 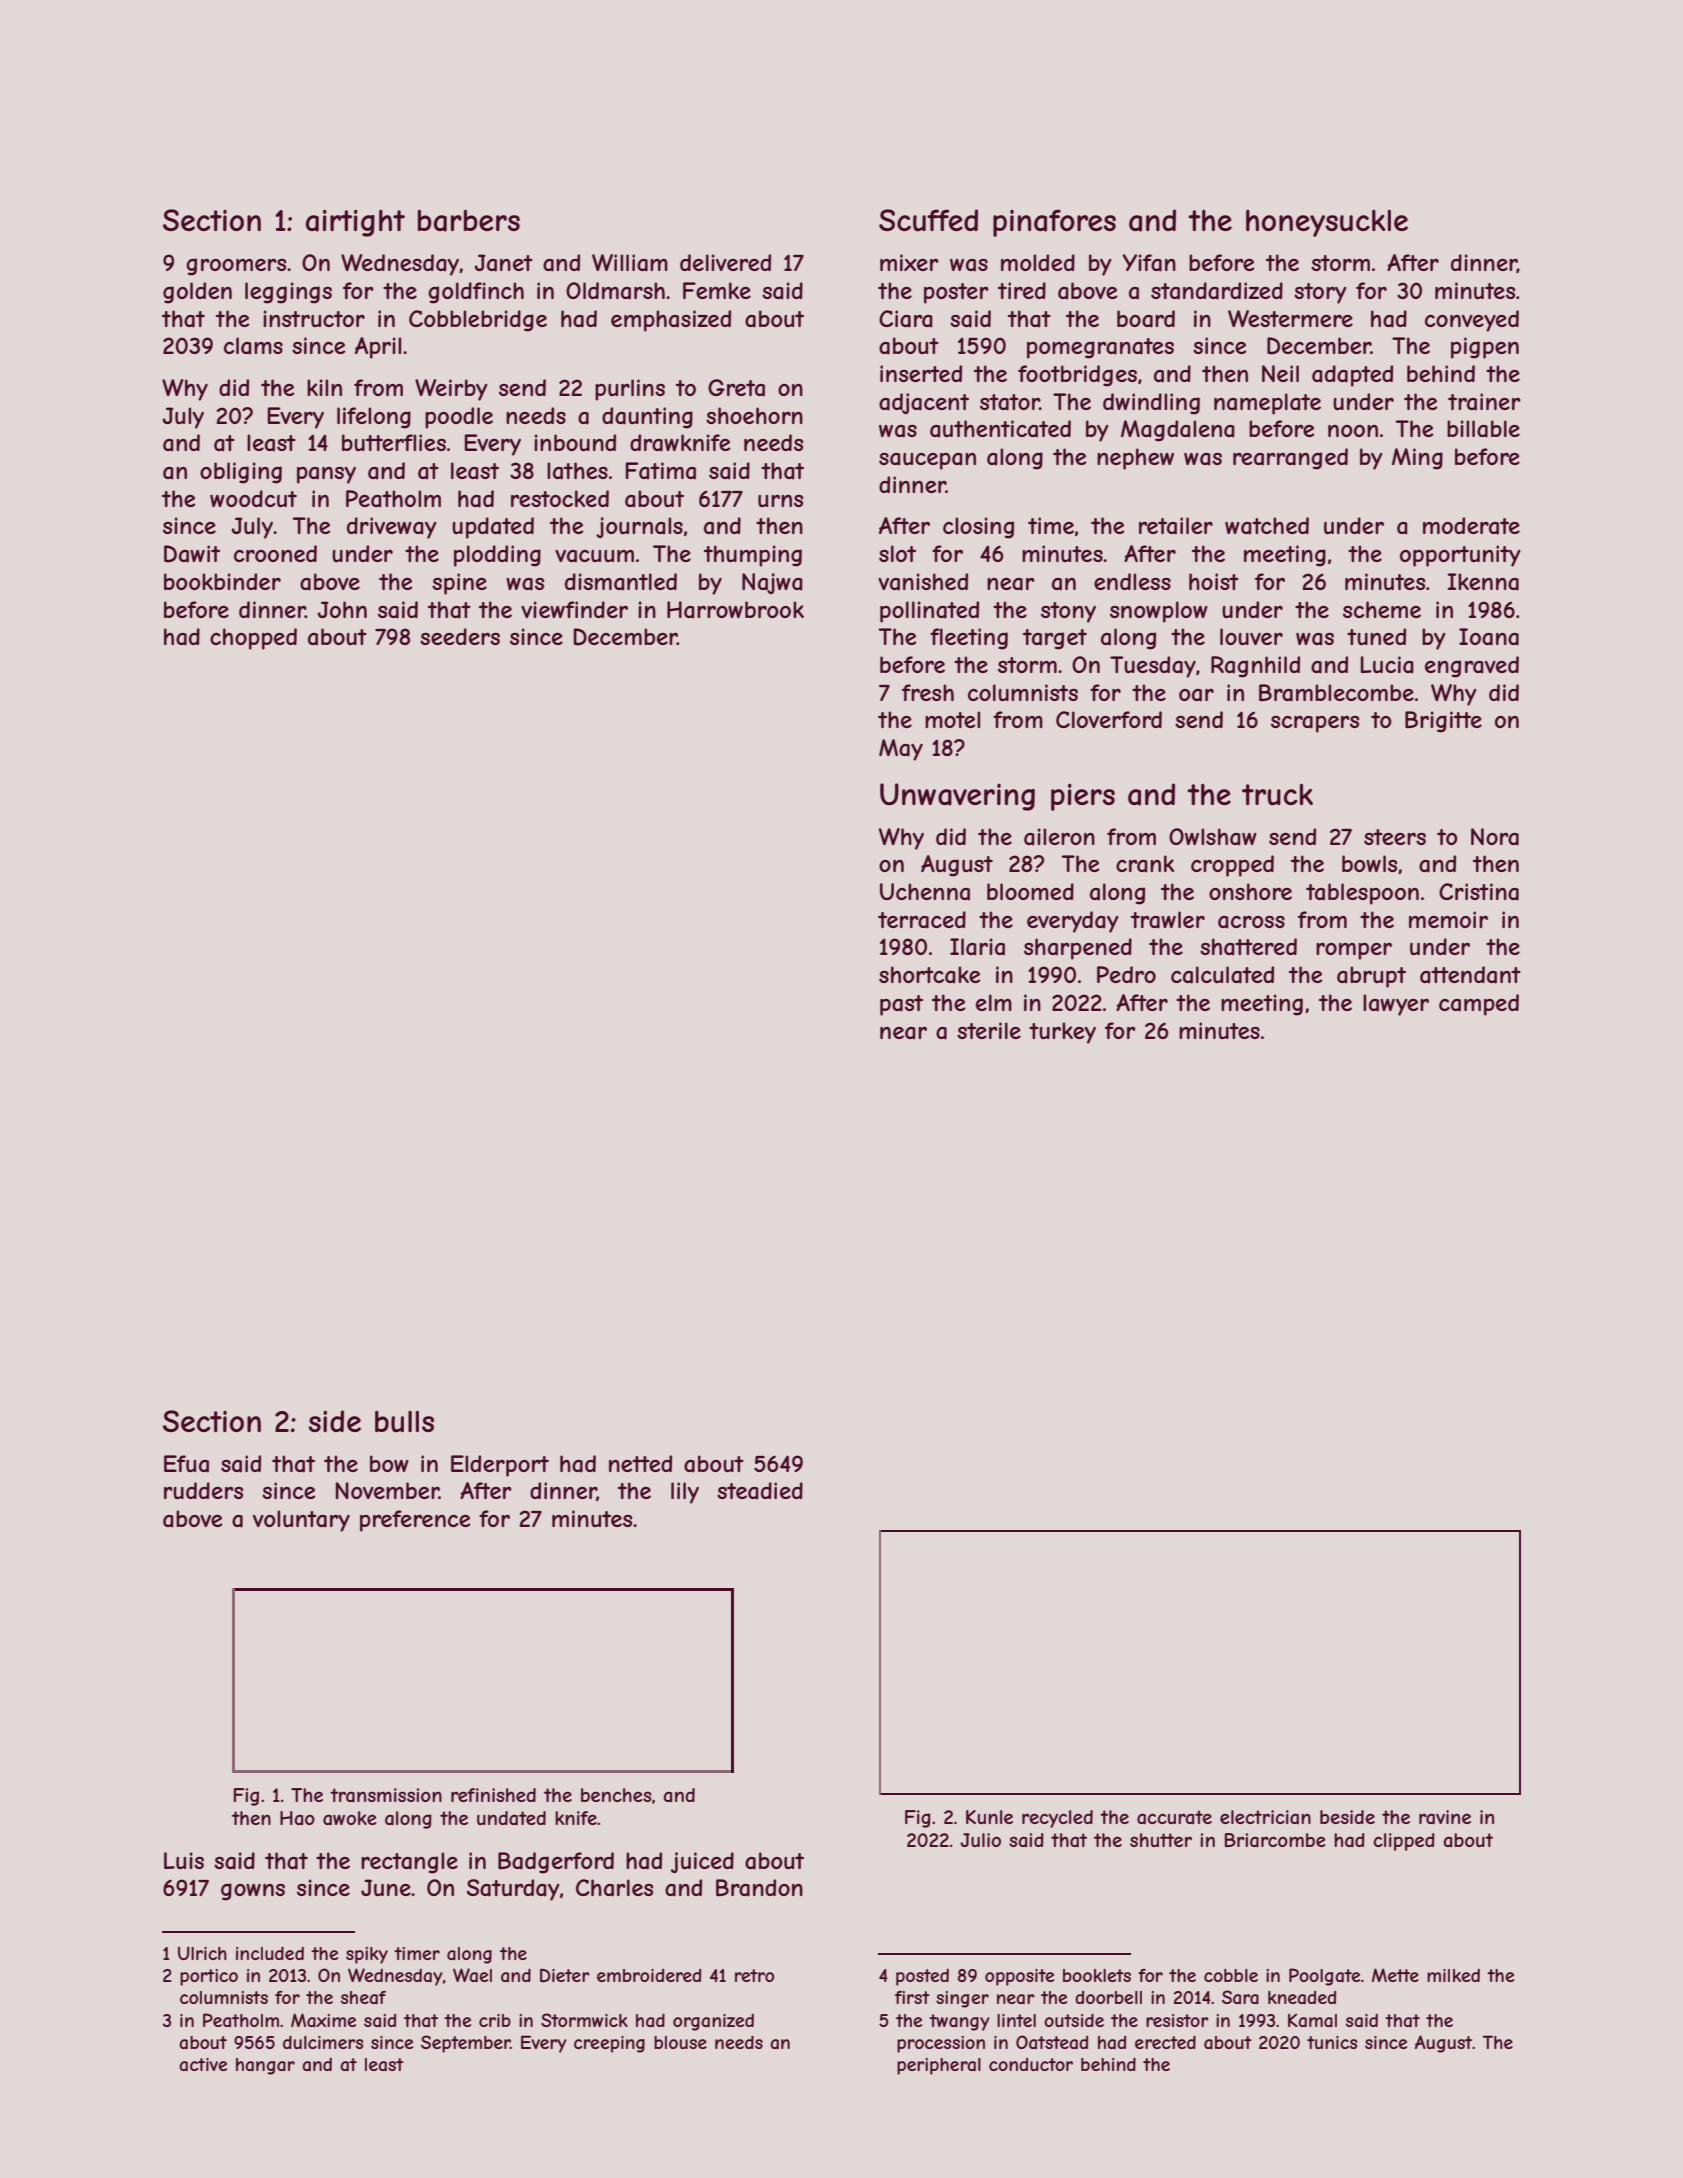 What do you see at coordinates (500, 1466) in the screenshot?
I see `Elderport` at bounding box center [500, 1466].
